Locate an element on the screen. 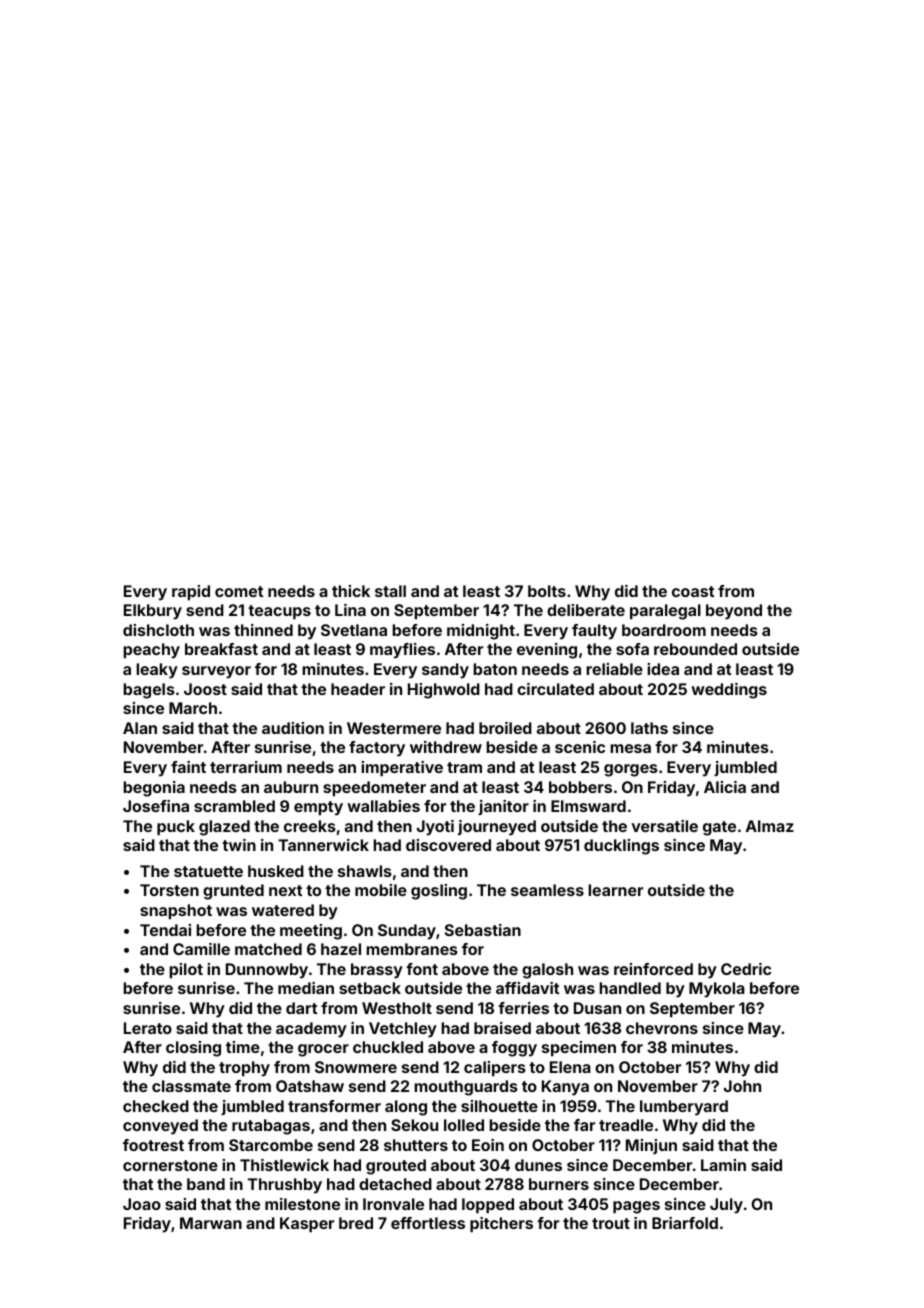  reinforced is located at coordinates (653, 969).
